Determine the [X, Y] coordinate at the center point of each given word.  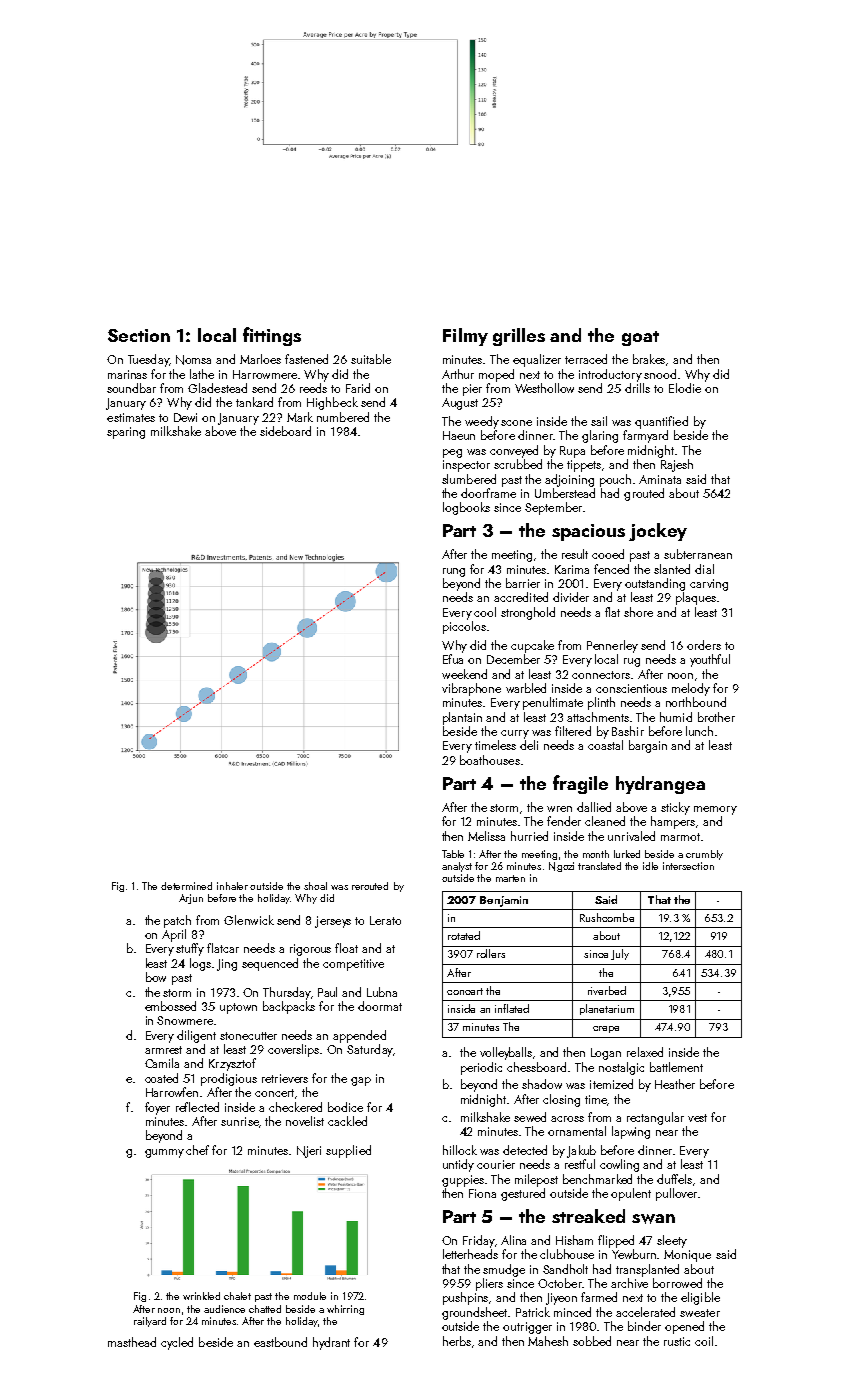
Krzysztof [232, 1064]
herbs [457, 1341]
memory [715, 810]
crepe [606, 1029]
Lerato [385, 920]
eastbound [280, 1342]
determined [186, 886]
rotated [464, 935]
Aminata [660, 479]
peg [452, 453]
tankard [254, 402]
